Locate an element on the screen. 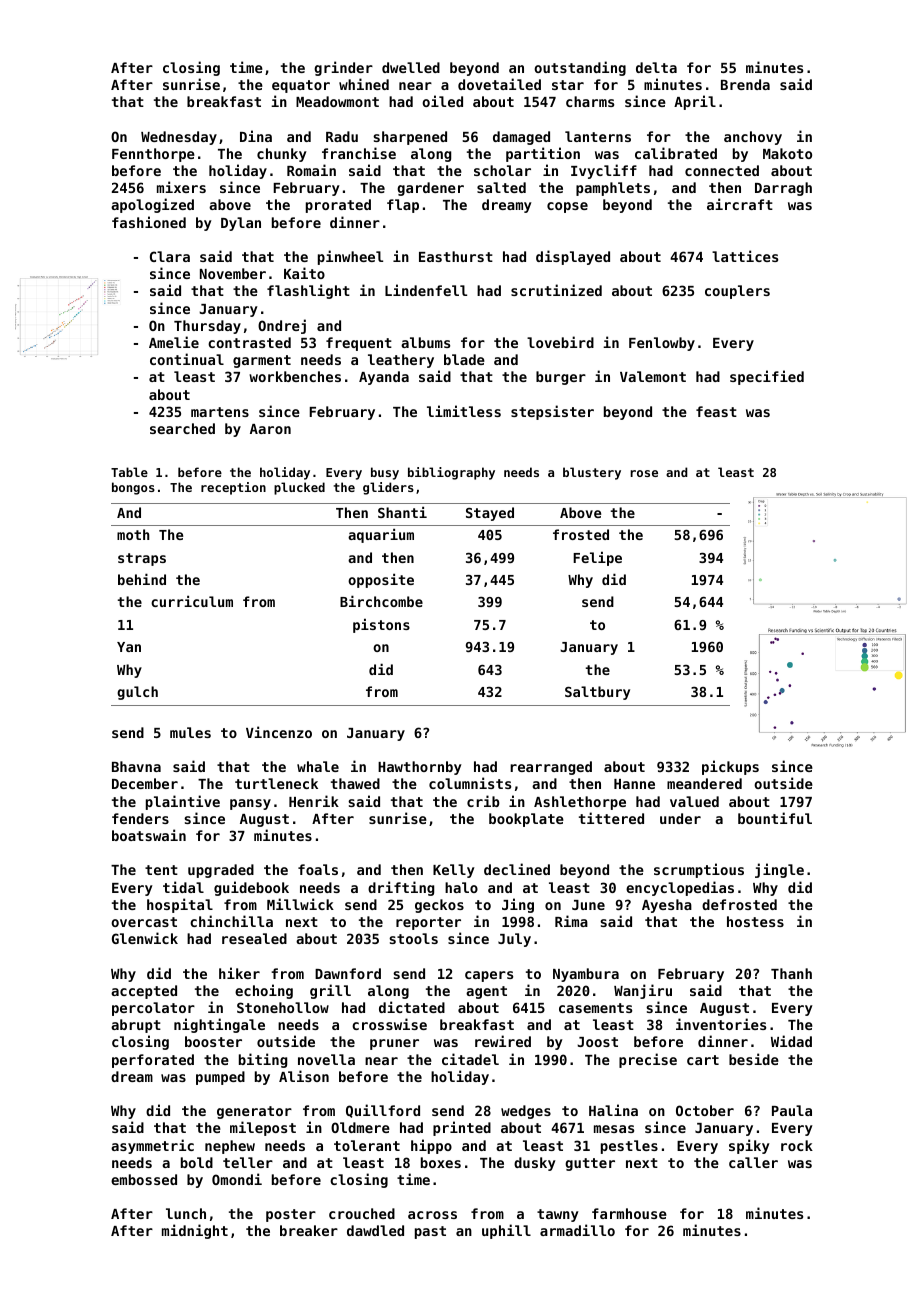  couplers is located at coordinates (737, 292).
